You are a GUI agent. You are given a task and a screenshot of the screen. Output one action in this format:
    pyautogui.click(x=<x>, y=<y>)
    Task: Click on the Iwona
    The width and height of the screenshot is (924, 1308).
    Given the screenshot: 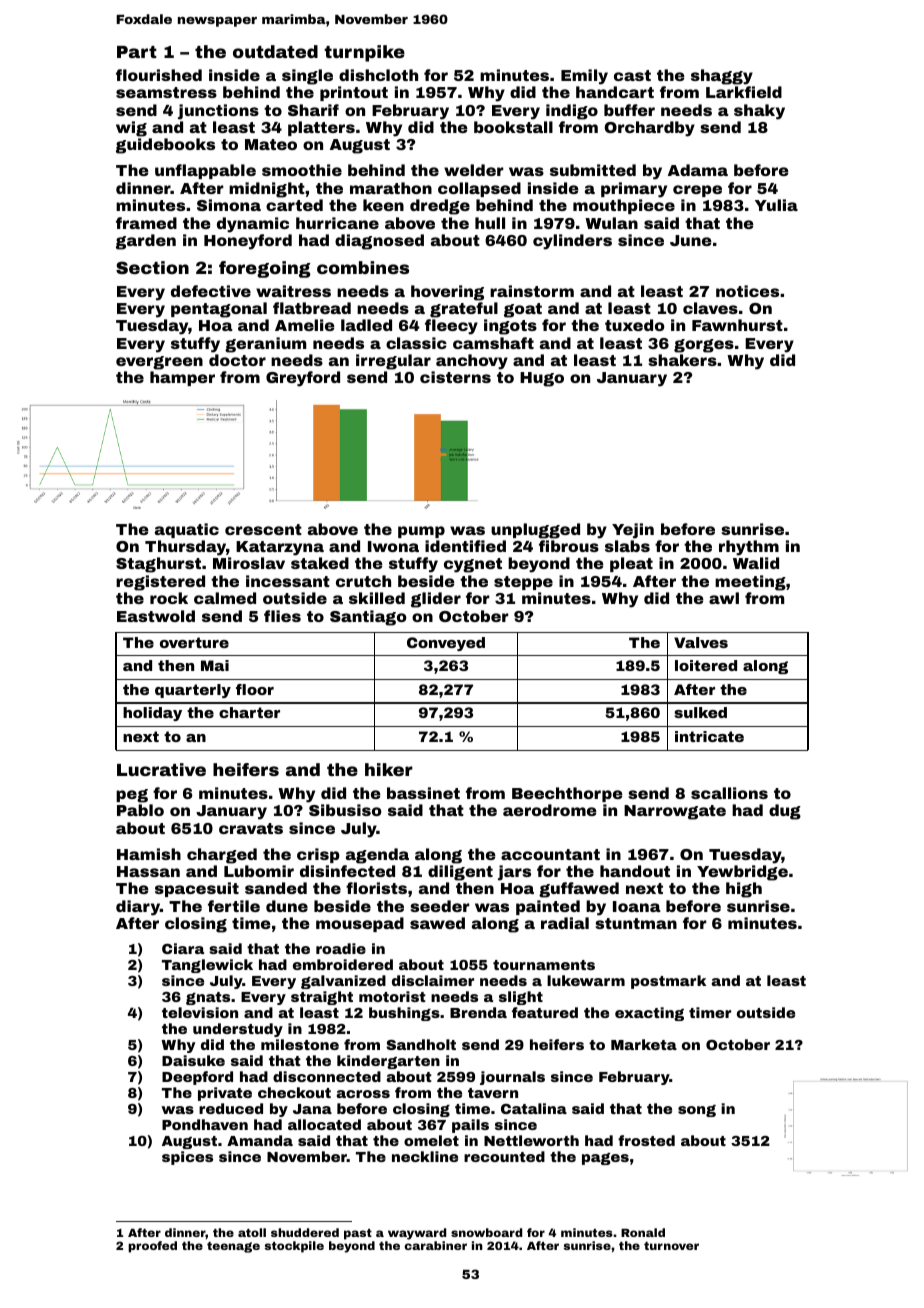 What is the action you would take?
    pyautogui.click(x=393, y=546)
